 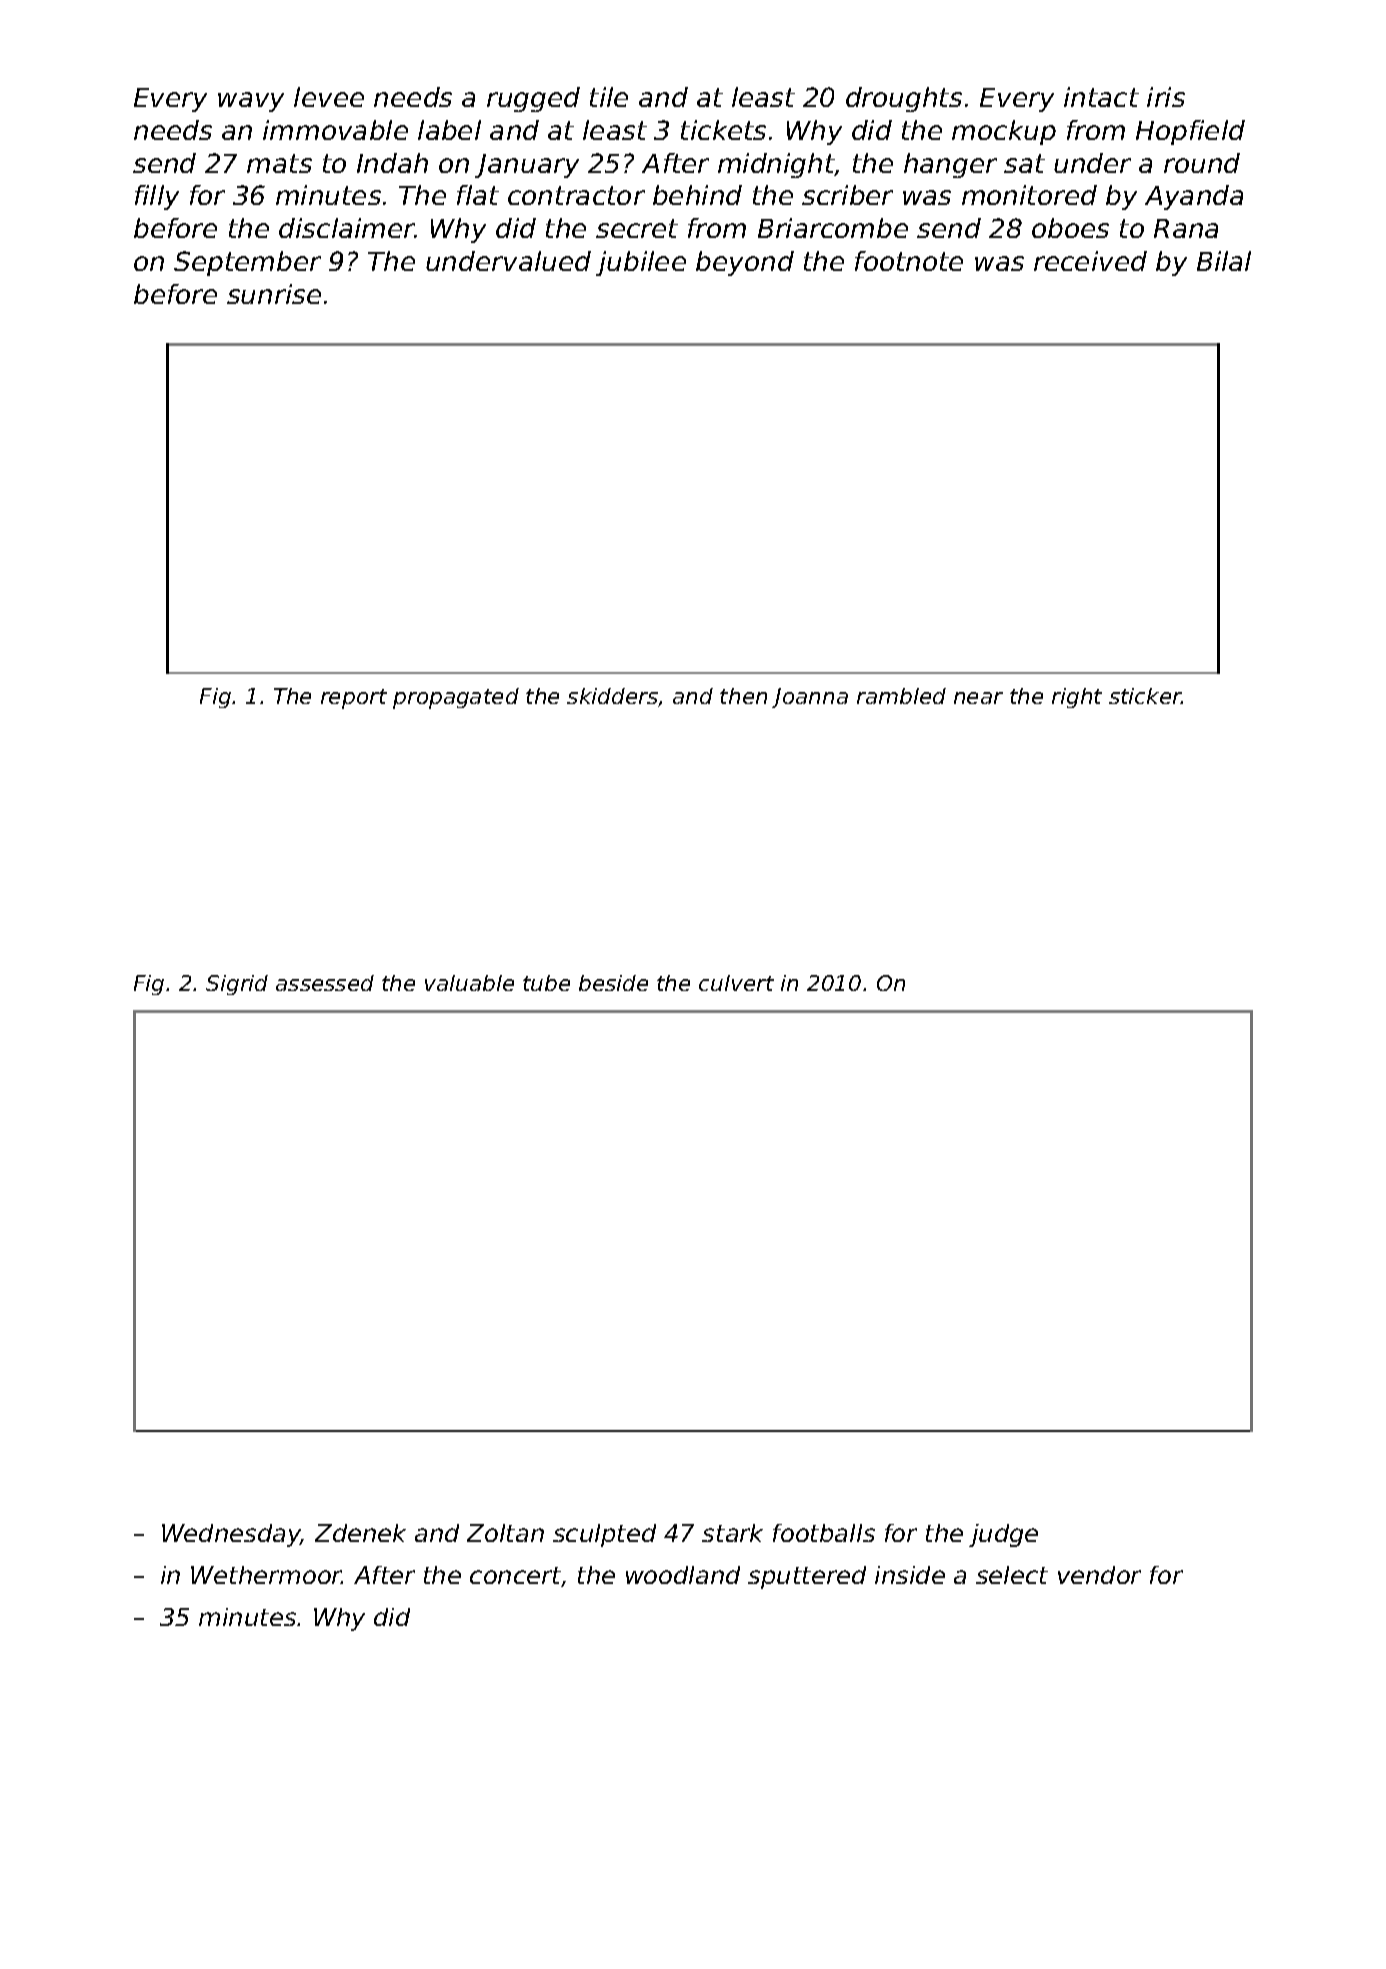 What do you see at coordinates (1145, 696) in the image?
I see `sticker` at bounding box center [1145, 696].
